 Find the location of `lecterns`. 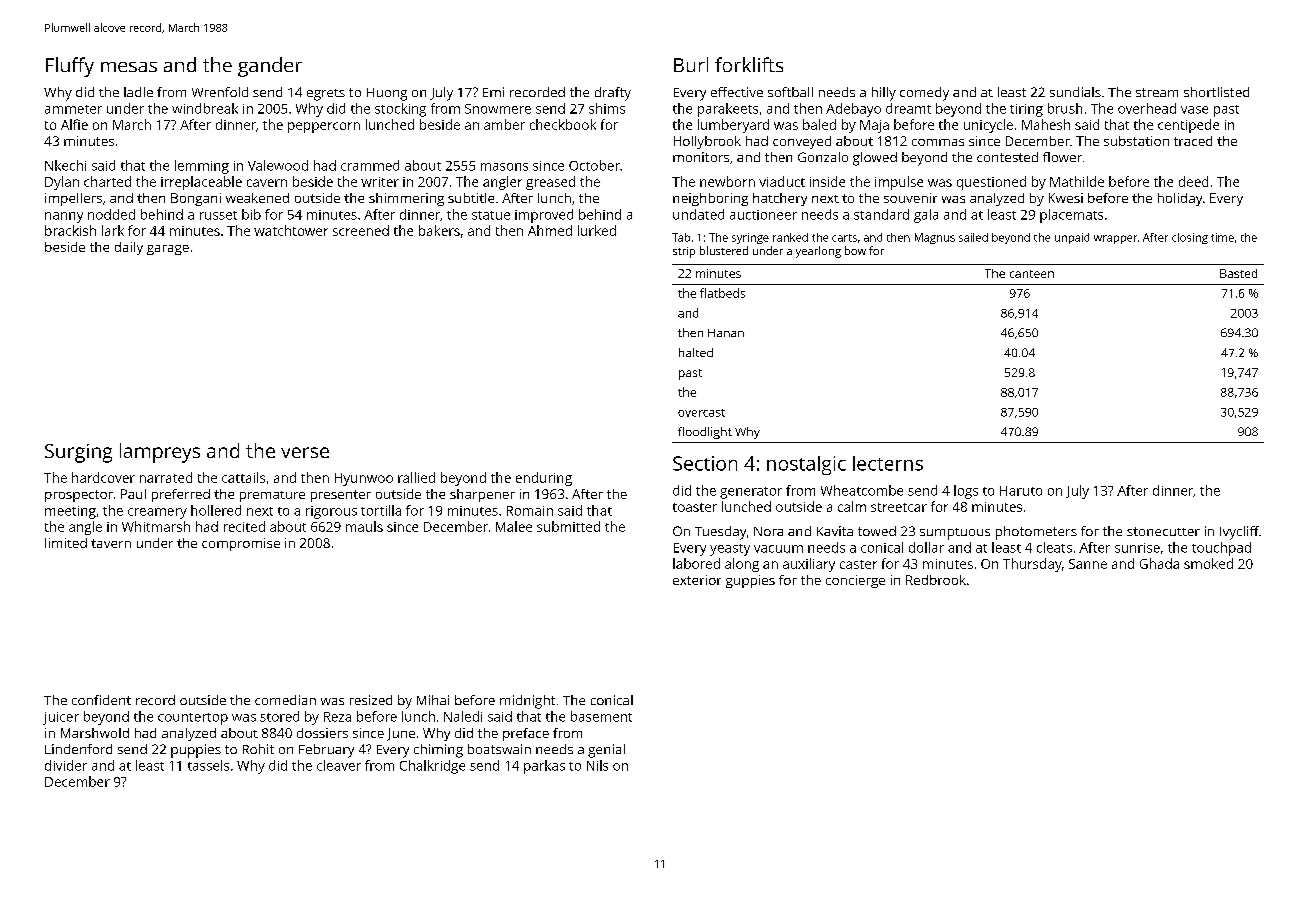

lecterns is located at coordinates (888, 463).
